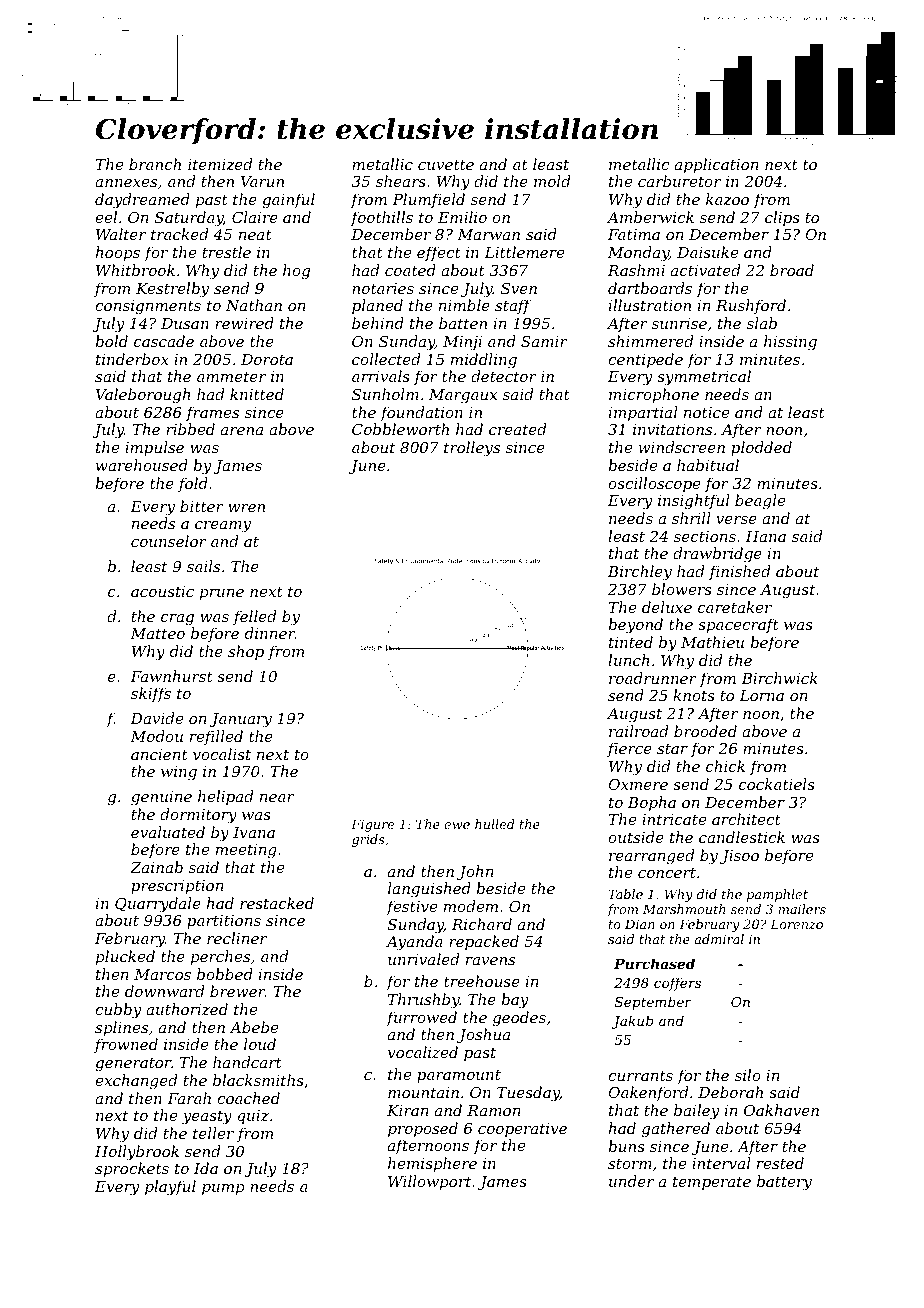 The image size is (924, 1308). I want to click on cuvette, so click(446, 164).
